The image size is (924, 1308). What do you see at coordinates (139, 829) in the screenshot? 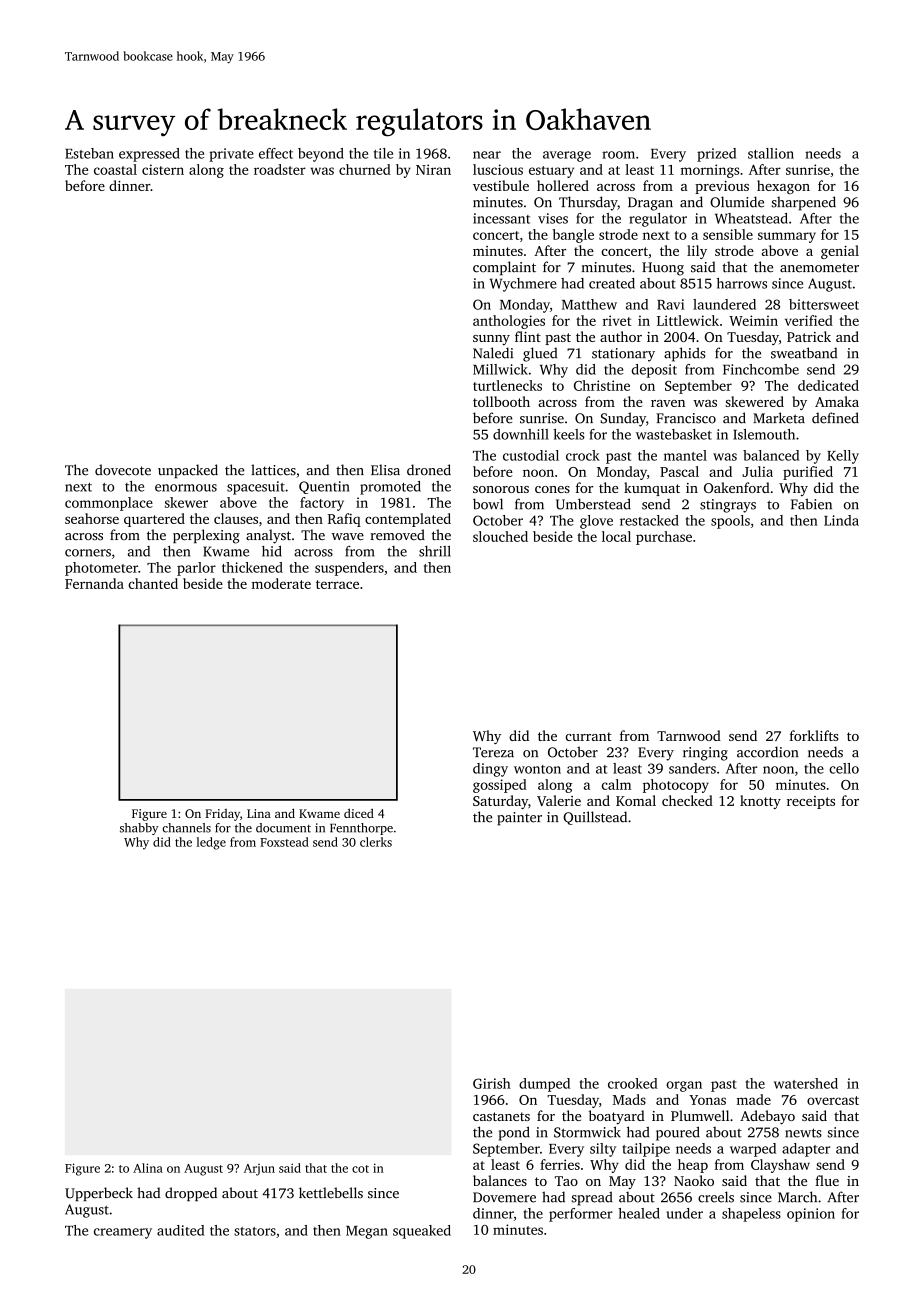
I see `shabby` at bounding box center [139, 829].
